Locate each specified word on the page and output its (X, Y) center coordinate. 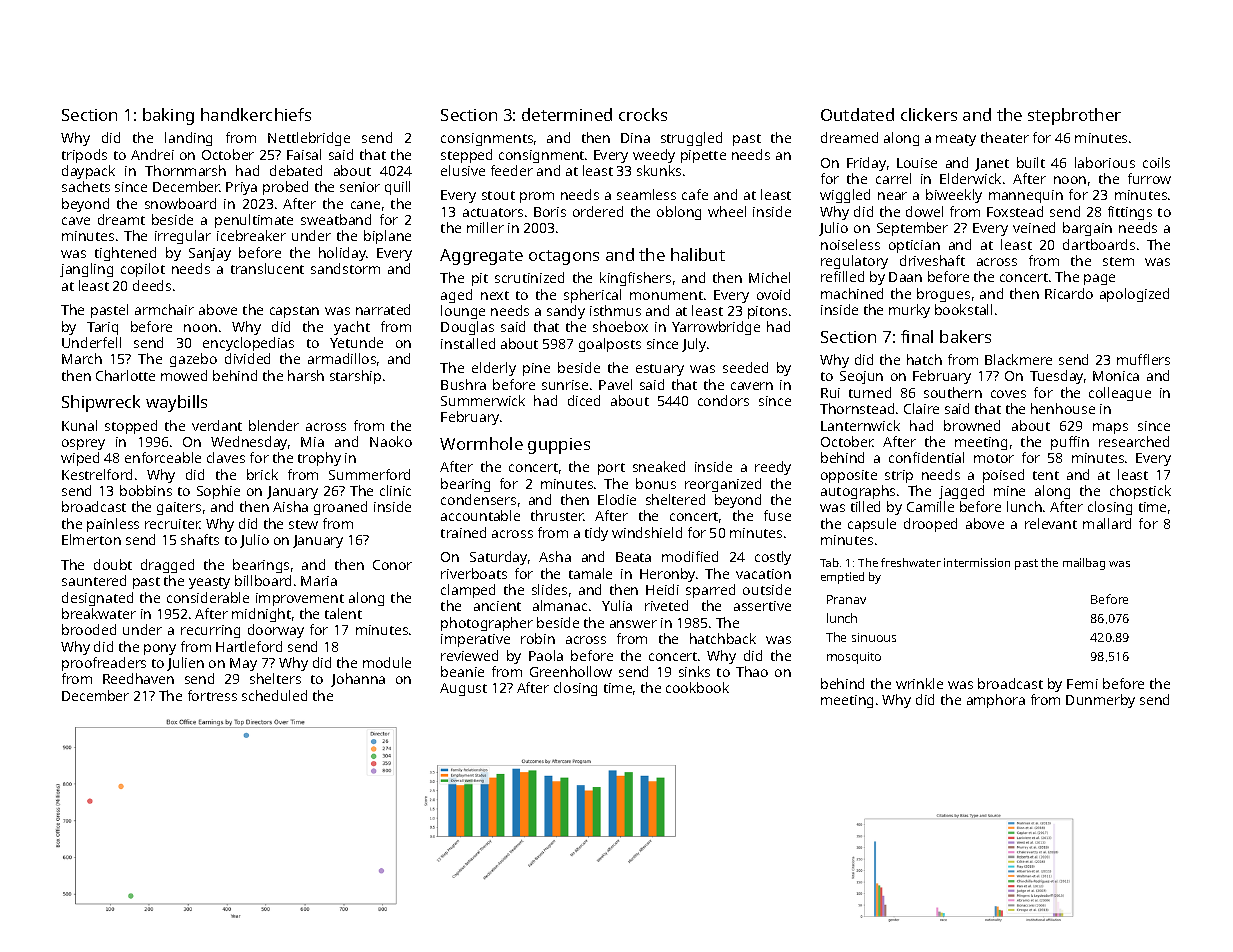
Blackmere (1018, 359)
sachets (86, 186)
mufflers (1143, 359)
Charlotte (125, 375)
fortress (212, 695)
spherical (592, 296)
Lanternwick (860, 425)
